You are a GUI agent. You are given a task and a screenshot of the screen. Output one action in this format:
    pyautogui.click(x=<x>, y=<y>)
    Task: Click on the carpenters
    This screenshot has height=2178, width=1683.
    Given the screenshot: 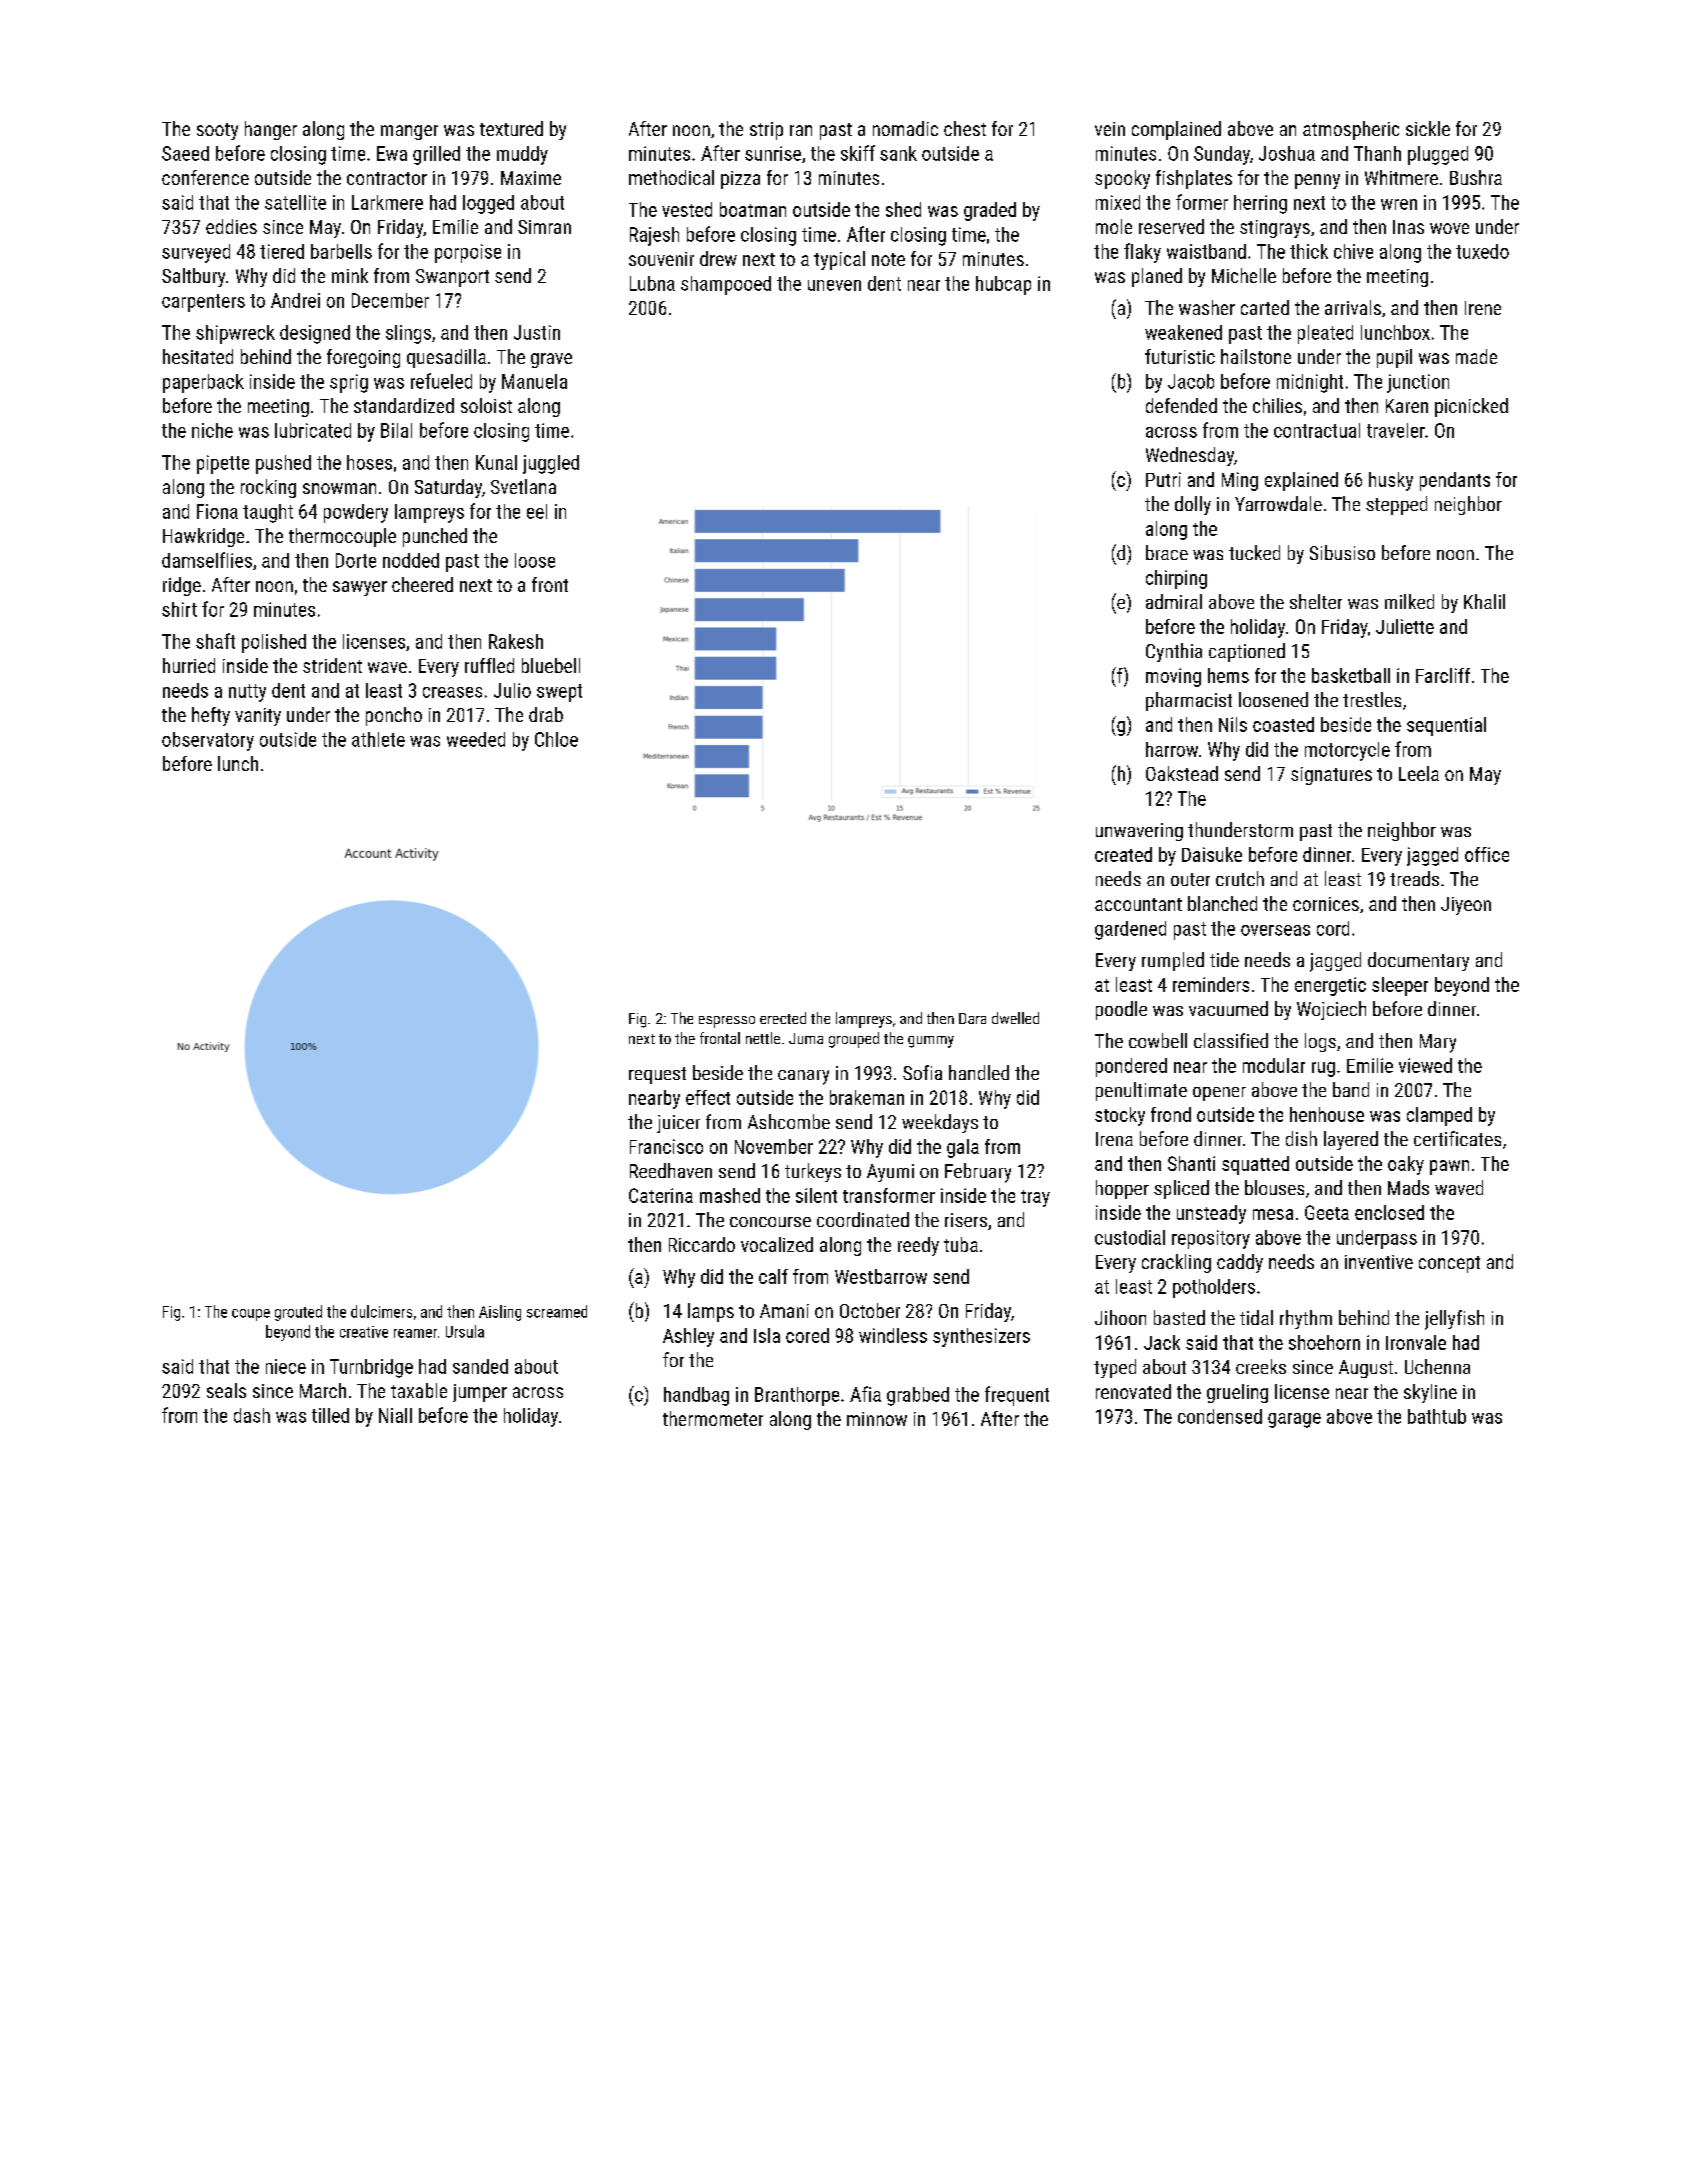 What is the action you would take?
    pyautogui.click(x=203, y=303)
